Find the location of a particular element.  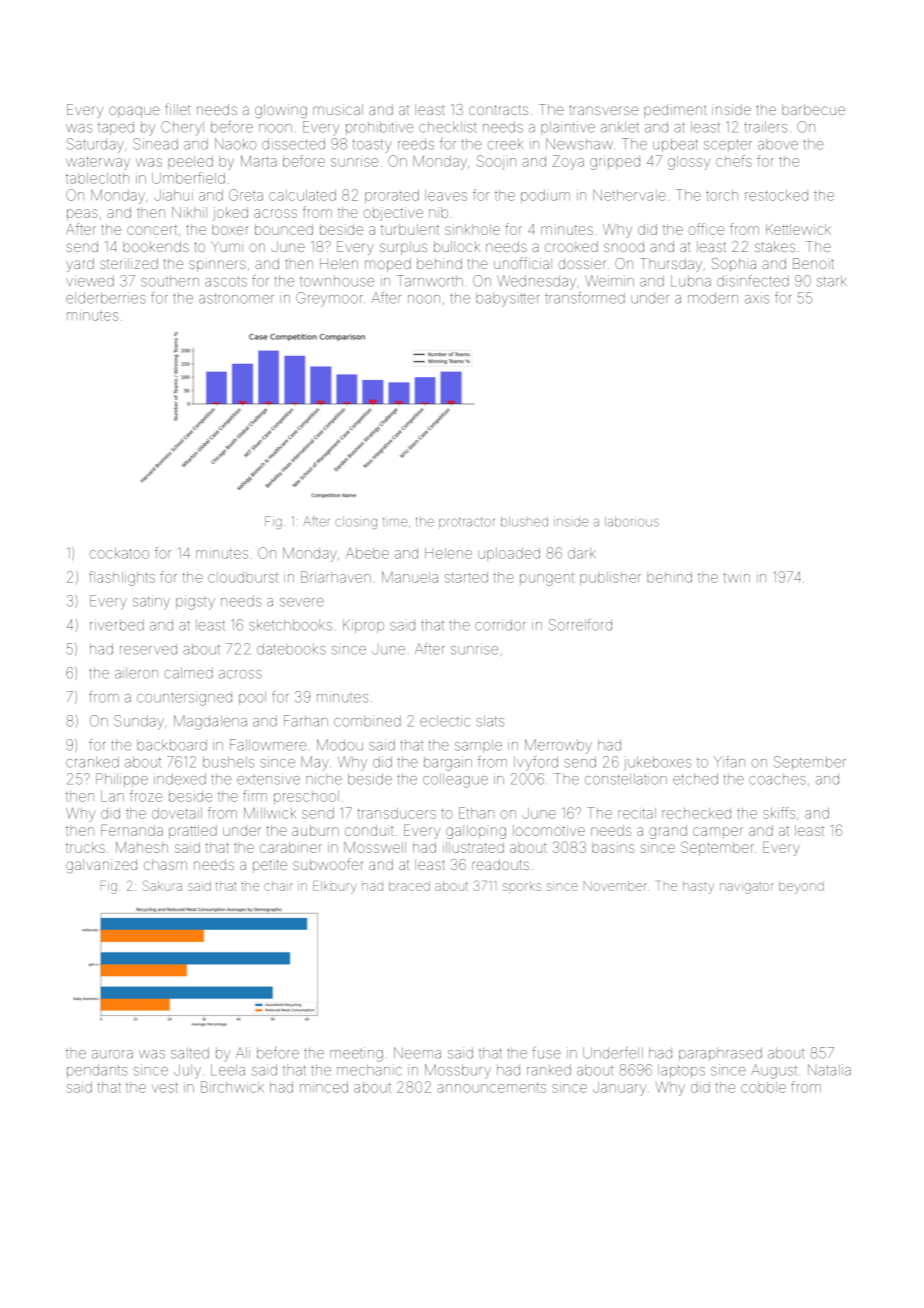

laborious is located at coordinates (632, 521).
